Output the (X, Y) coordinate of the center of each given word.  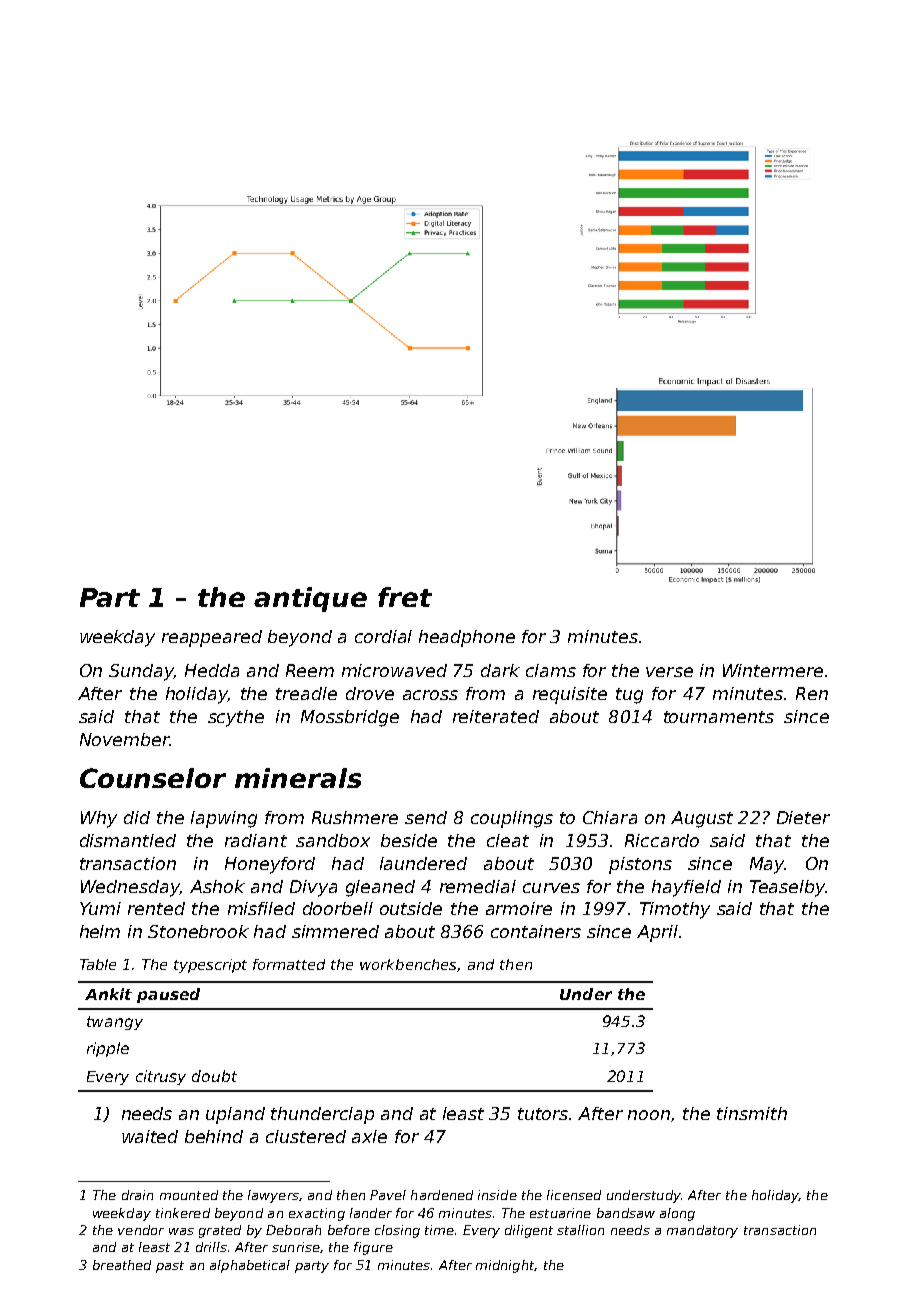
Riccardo (662, 840)
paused (168, 995)
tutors (544, 1114)
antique (310, 599)
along (677, 1214)
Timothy (675, 910)
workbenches (408, 964)
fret (405, 597)
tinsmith (752, 1113)
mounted (189, 1195)
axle (369, 1136)
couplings (512, 819)
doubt (214, 1076)
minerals (298, 778)
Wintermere (773, 670)
